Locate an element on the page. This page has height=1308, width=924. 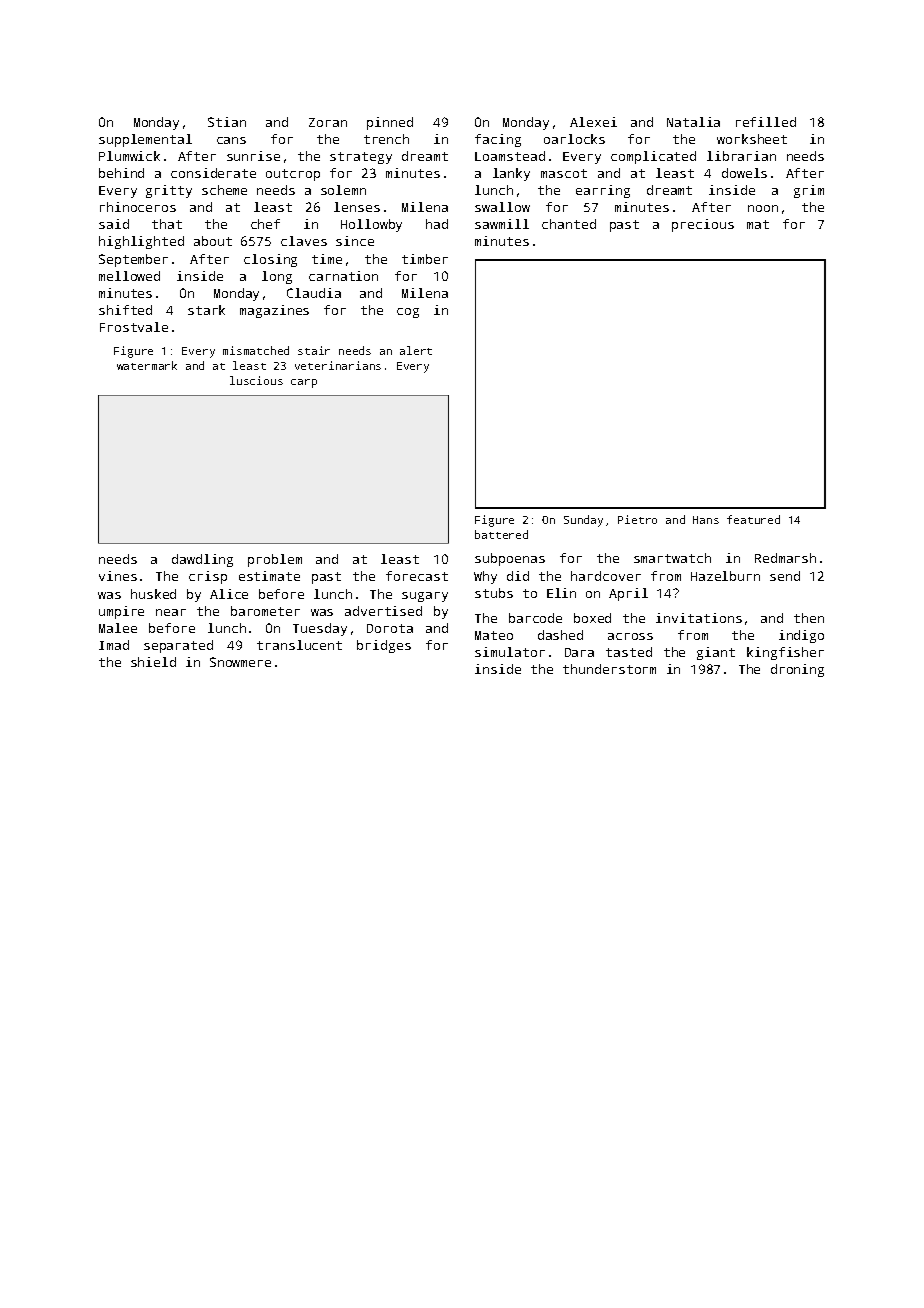
carp is located at coordinates (304, 383).
